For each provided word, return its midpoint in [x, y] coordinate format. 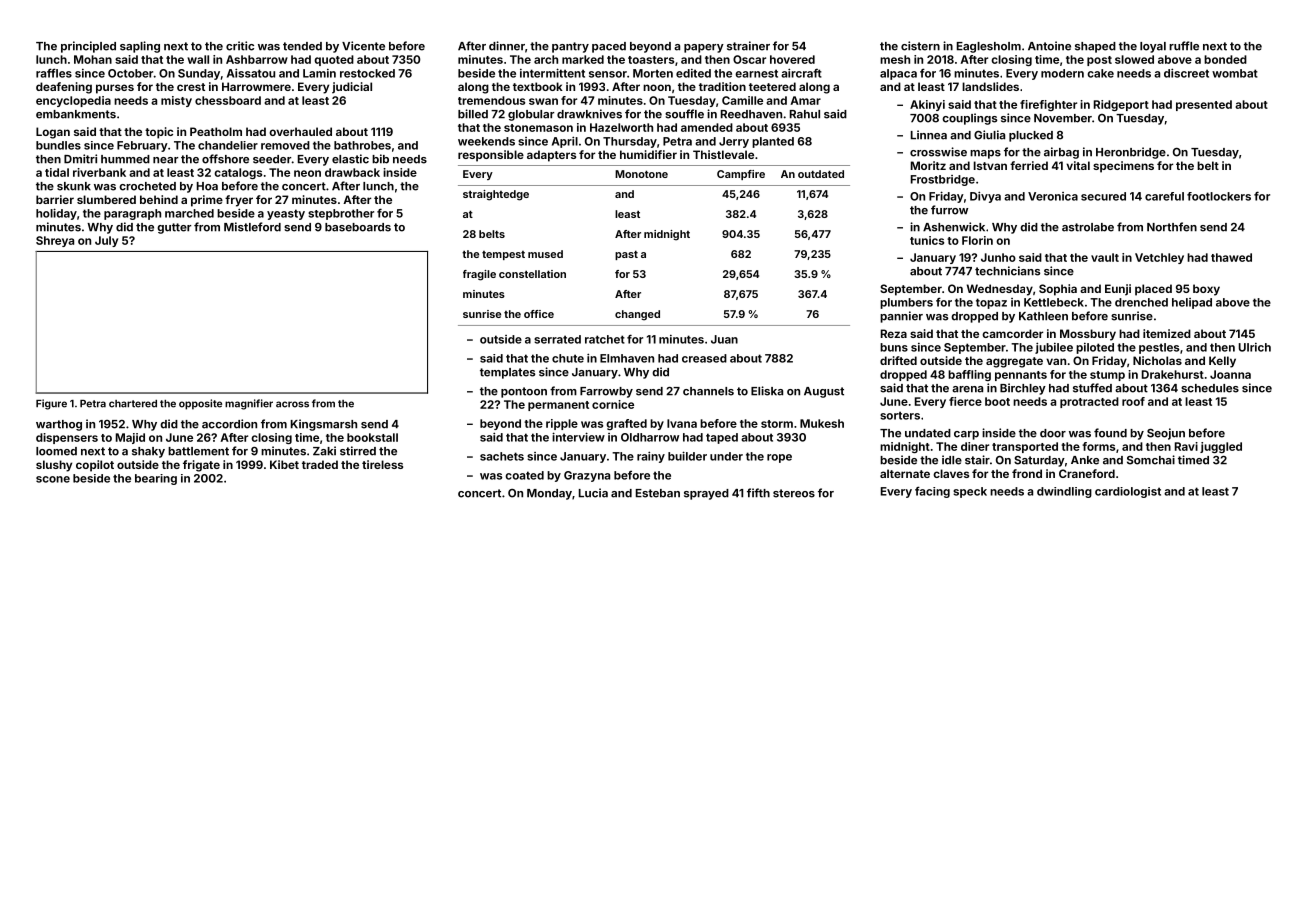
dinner [507, 46]
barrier [55, 199]
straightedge [496, 195]
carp [966, 435]
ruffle [1184, 46]
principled [88, 47]
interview [578, 437]
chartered [133, 404]
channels [708, 391]
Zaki [324, 451]
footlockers [1219, 196]
